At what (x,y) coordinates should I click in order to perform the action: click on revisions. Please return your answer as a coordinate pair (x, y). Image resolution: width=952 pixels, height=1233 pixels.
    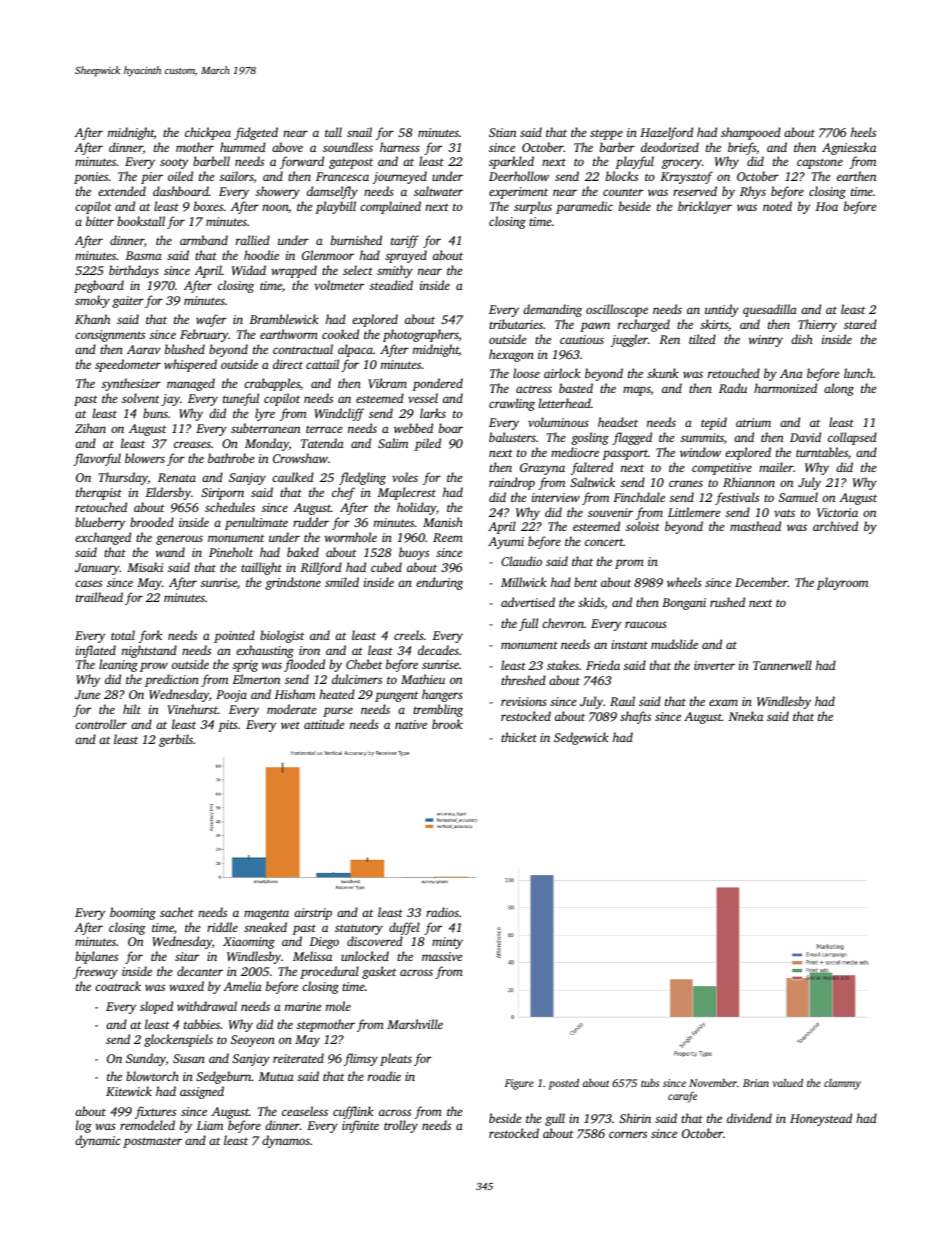
    Looking at the image, I should click on (524, 701).
